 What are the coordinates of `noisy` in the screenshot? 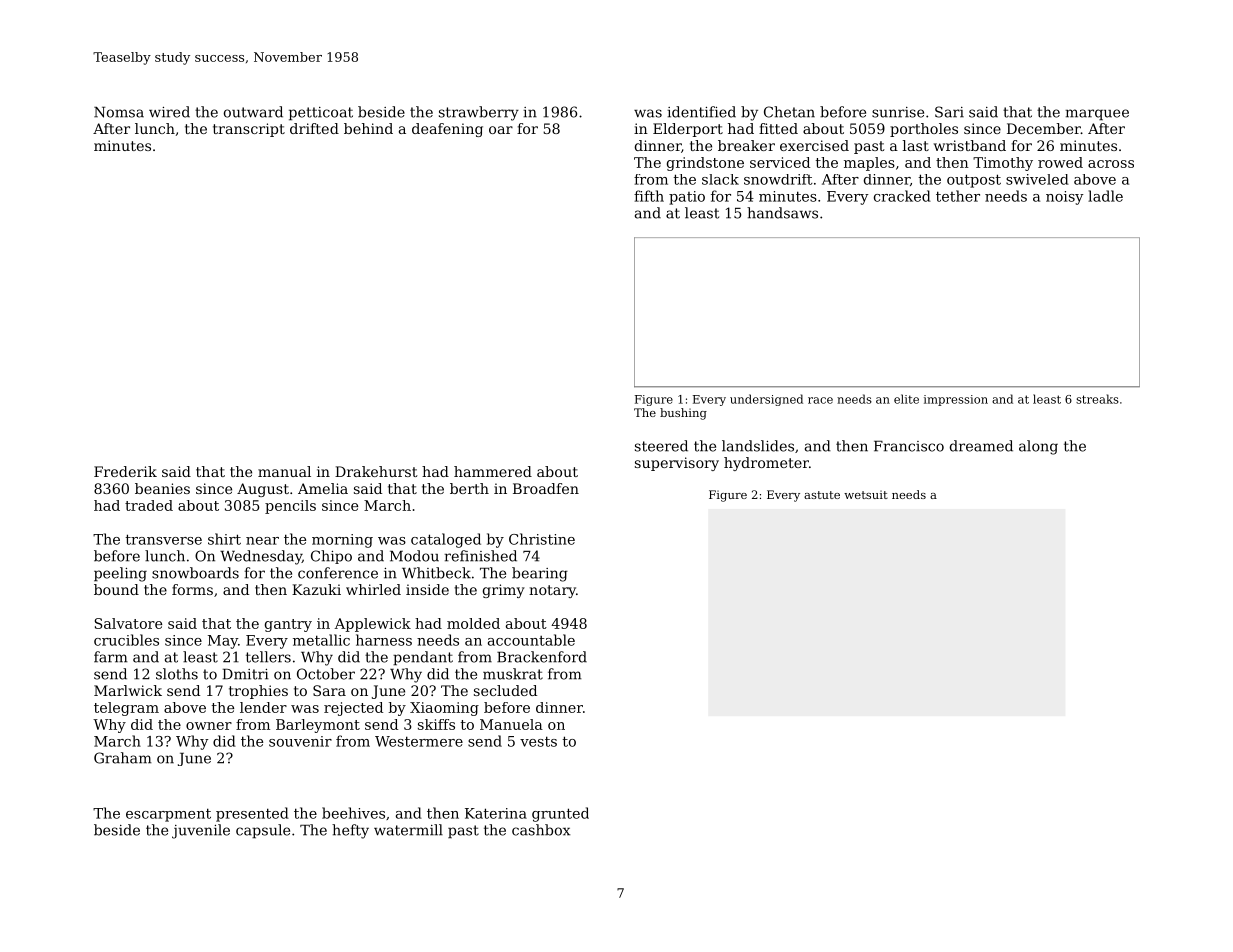 It's located at (1065, 198).
